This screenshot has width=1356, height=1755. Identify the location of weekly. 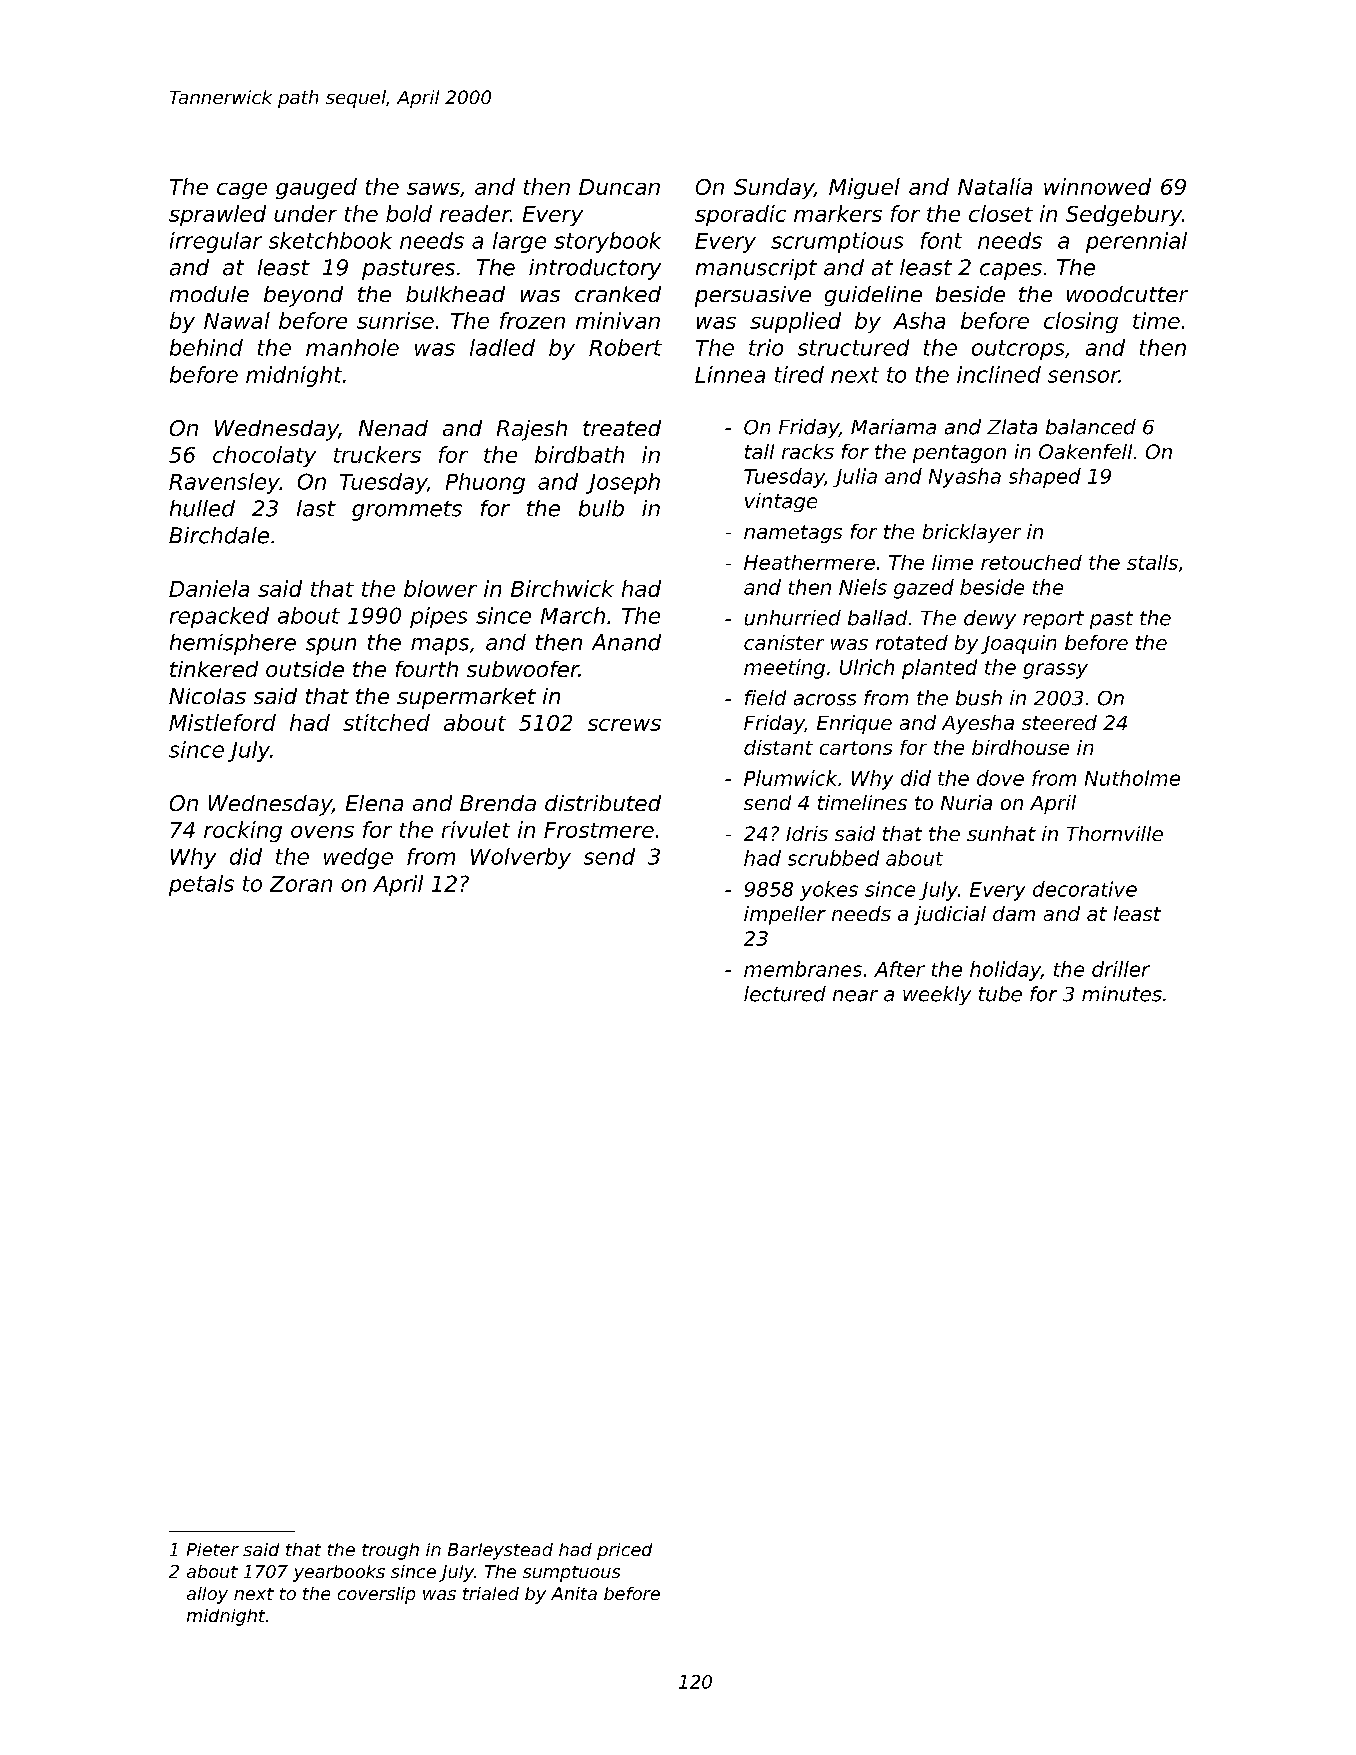
(937, 995).
